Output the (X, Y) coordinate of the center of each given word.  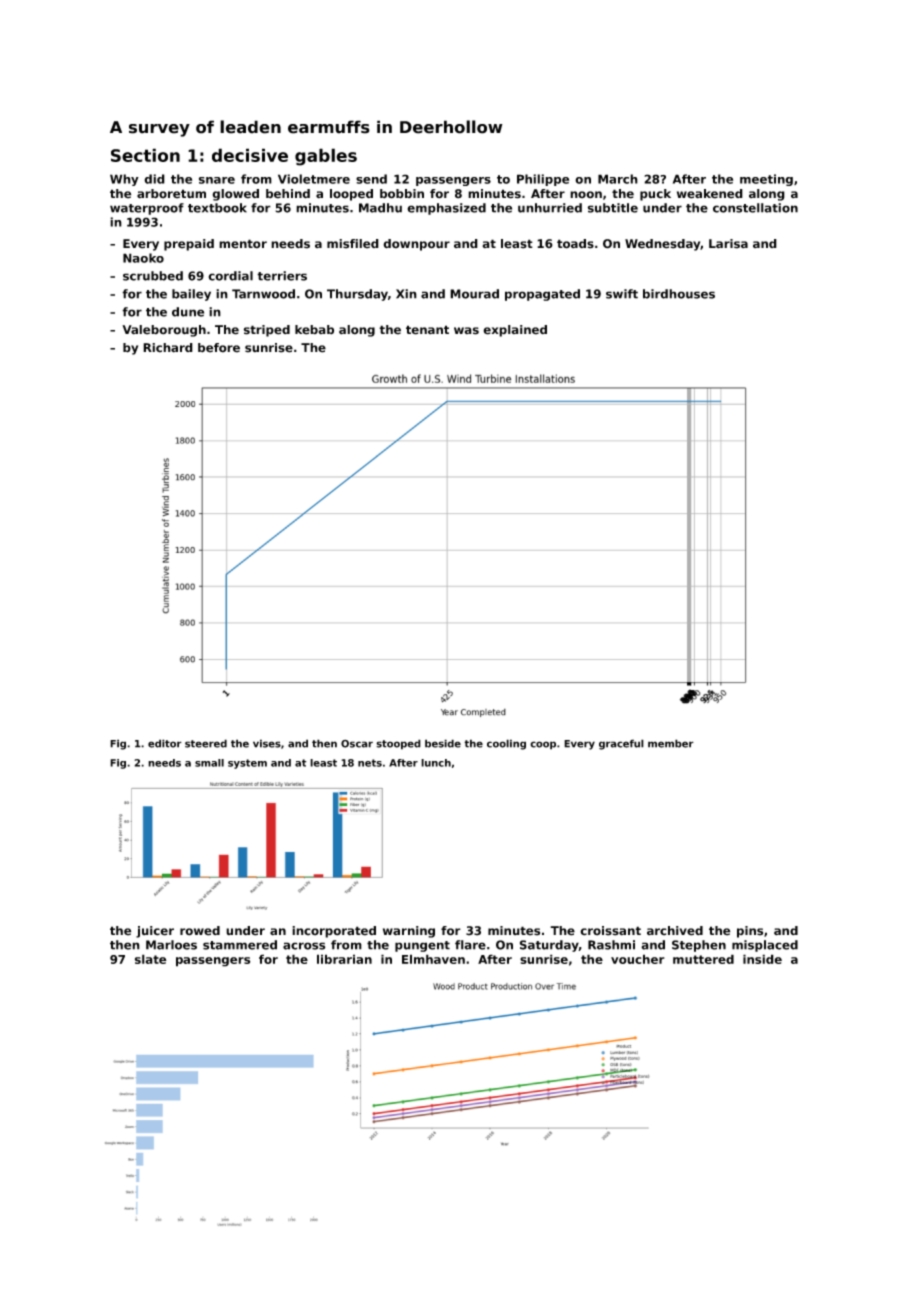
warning (409, 932)
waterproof (147, 209)
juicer (155, 932)
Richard (168, 348)
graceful (621, 744)
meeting (766, 180)
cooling (506, 744)
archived (675, 931)
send (371, 179)
